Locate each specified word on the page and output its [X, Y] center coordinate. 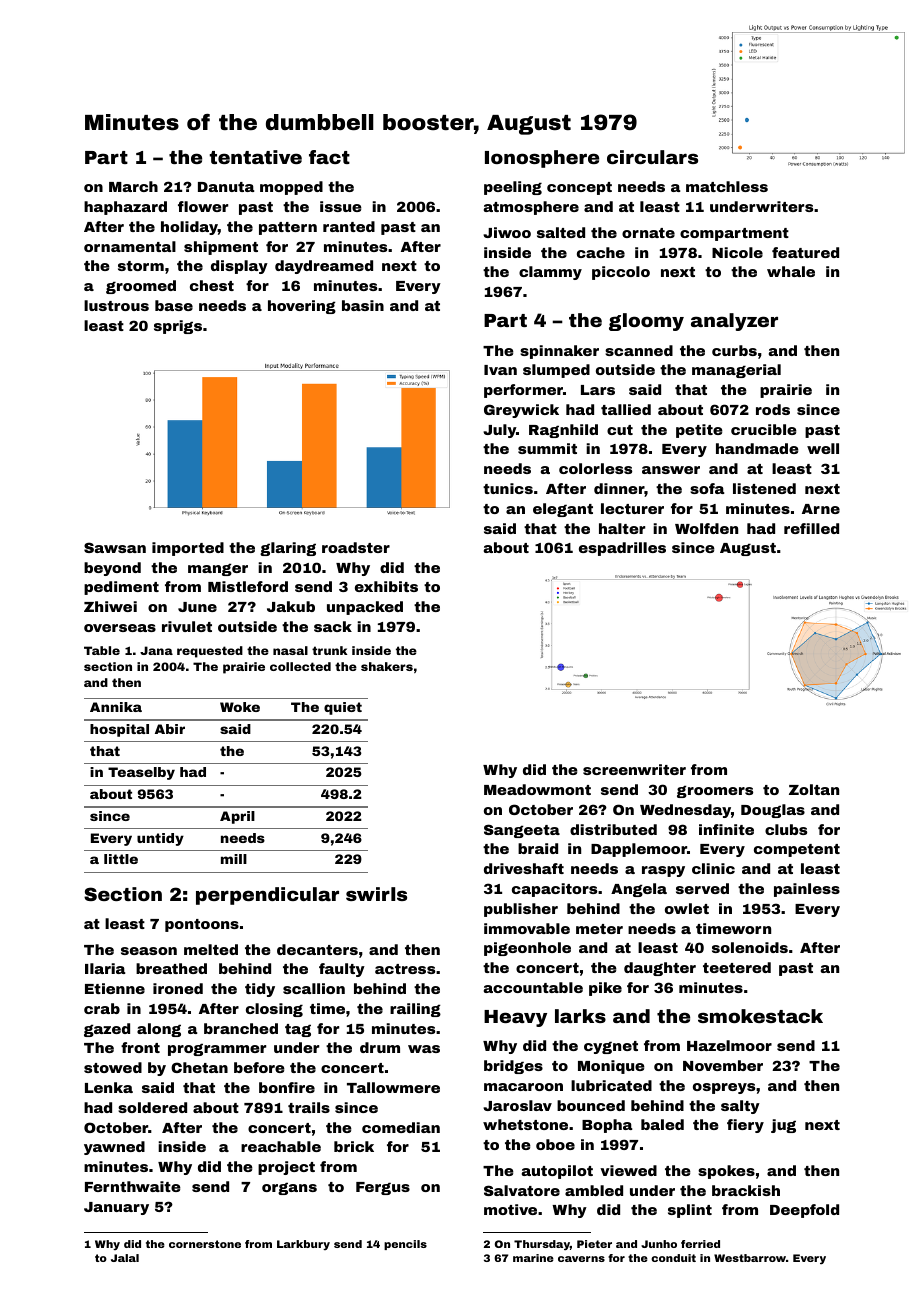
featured [805, 252]
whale [791, 271]
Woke [240, 707]
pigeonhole [527, 949]
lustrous [116, 305]
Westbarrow [750, 1258]
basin [363, 305]
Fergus [383, 1188]
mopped [291, 188]
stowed [113, 1067]
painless [807, 890]
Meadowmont [537, 789]
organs [289, 1188]
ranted [349, 226]
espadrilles [622, 549]
